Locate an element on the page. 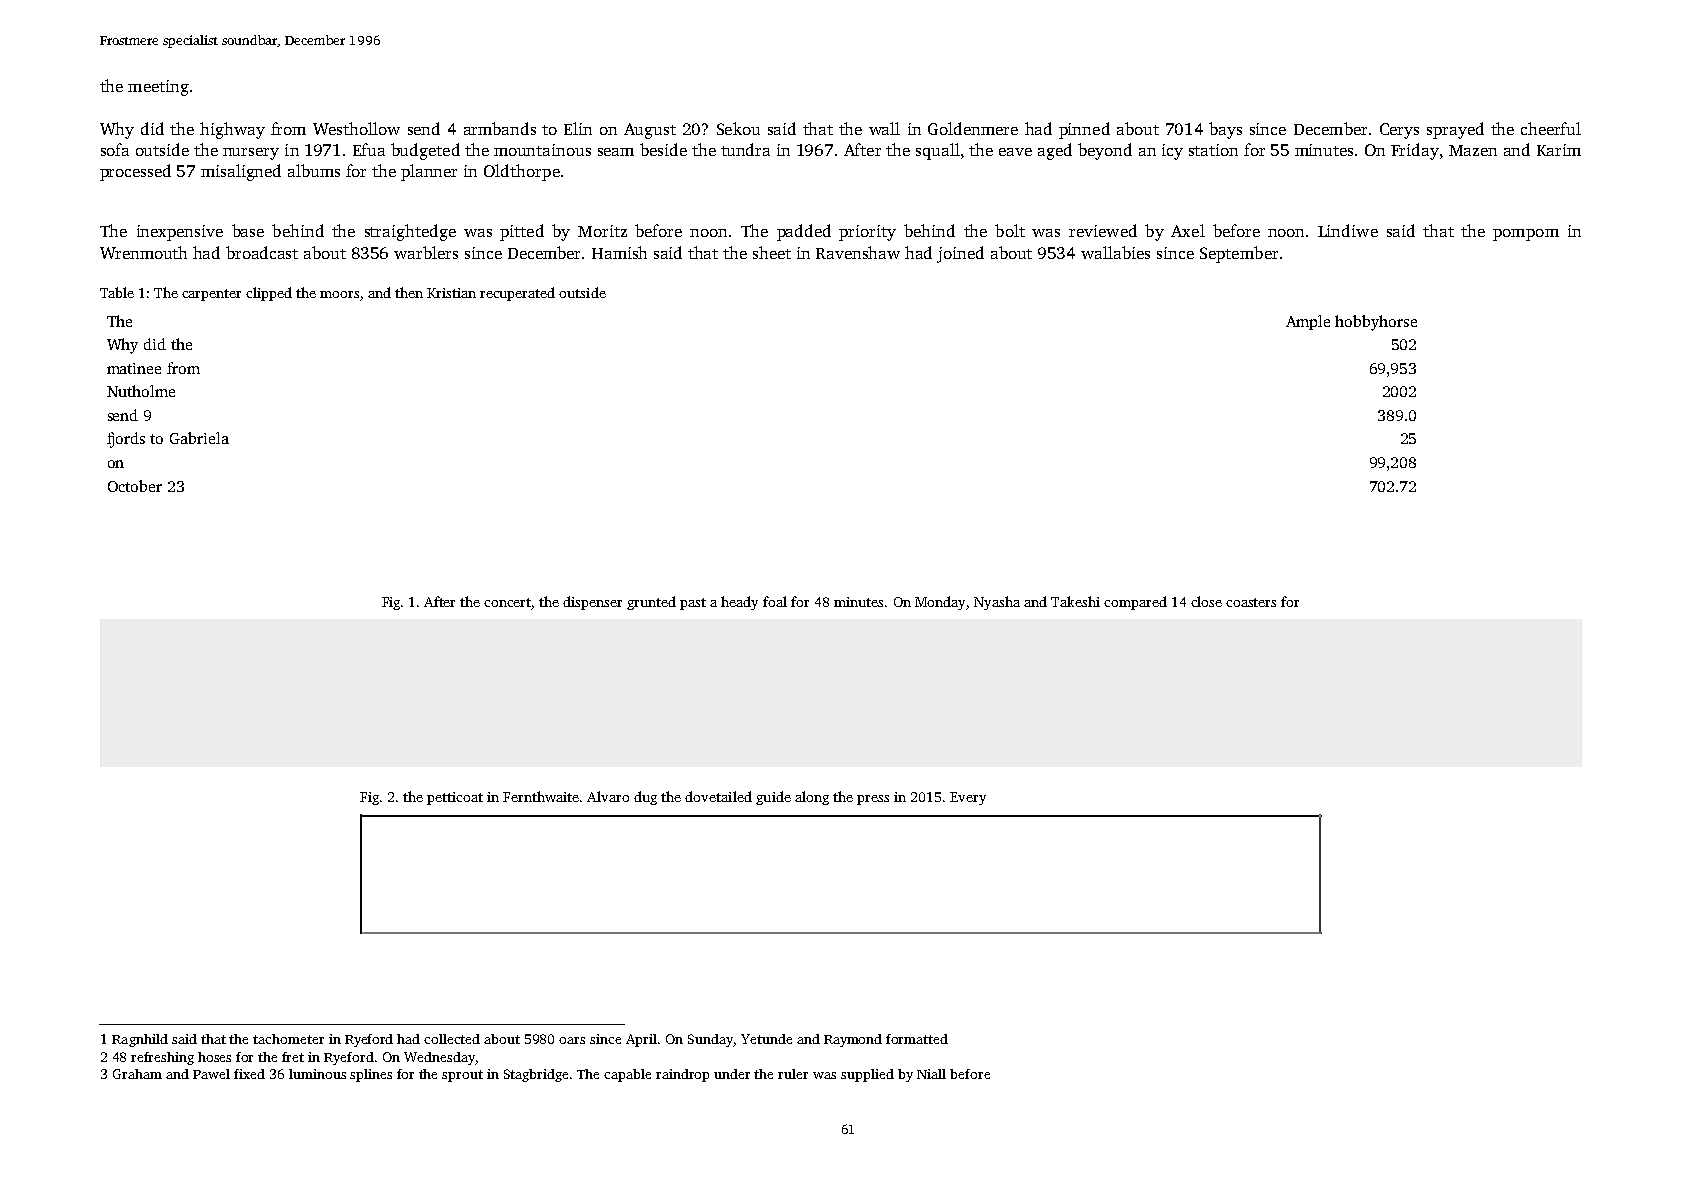 The height and width of the document is (1188, 1681). foal is located at coordinates (775, 601).
